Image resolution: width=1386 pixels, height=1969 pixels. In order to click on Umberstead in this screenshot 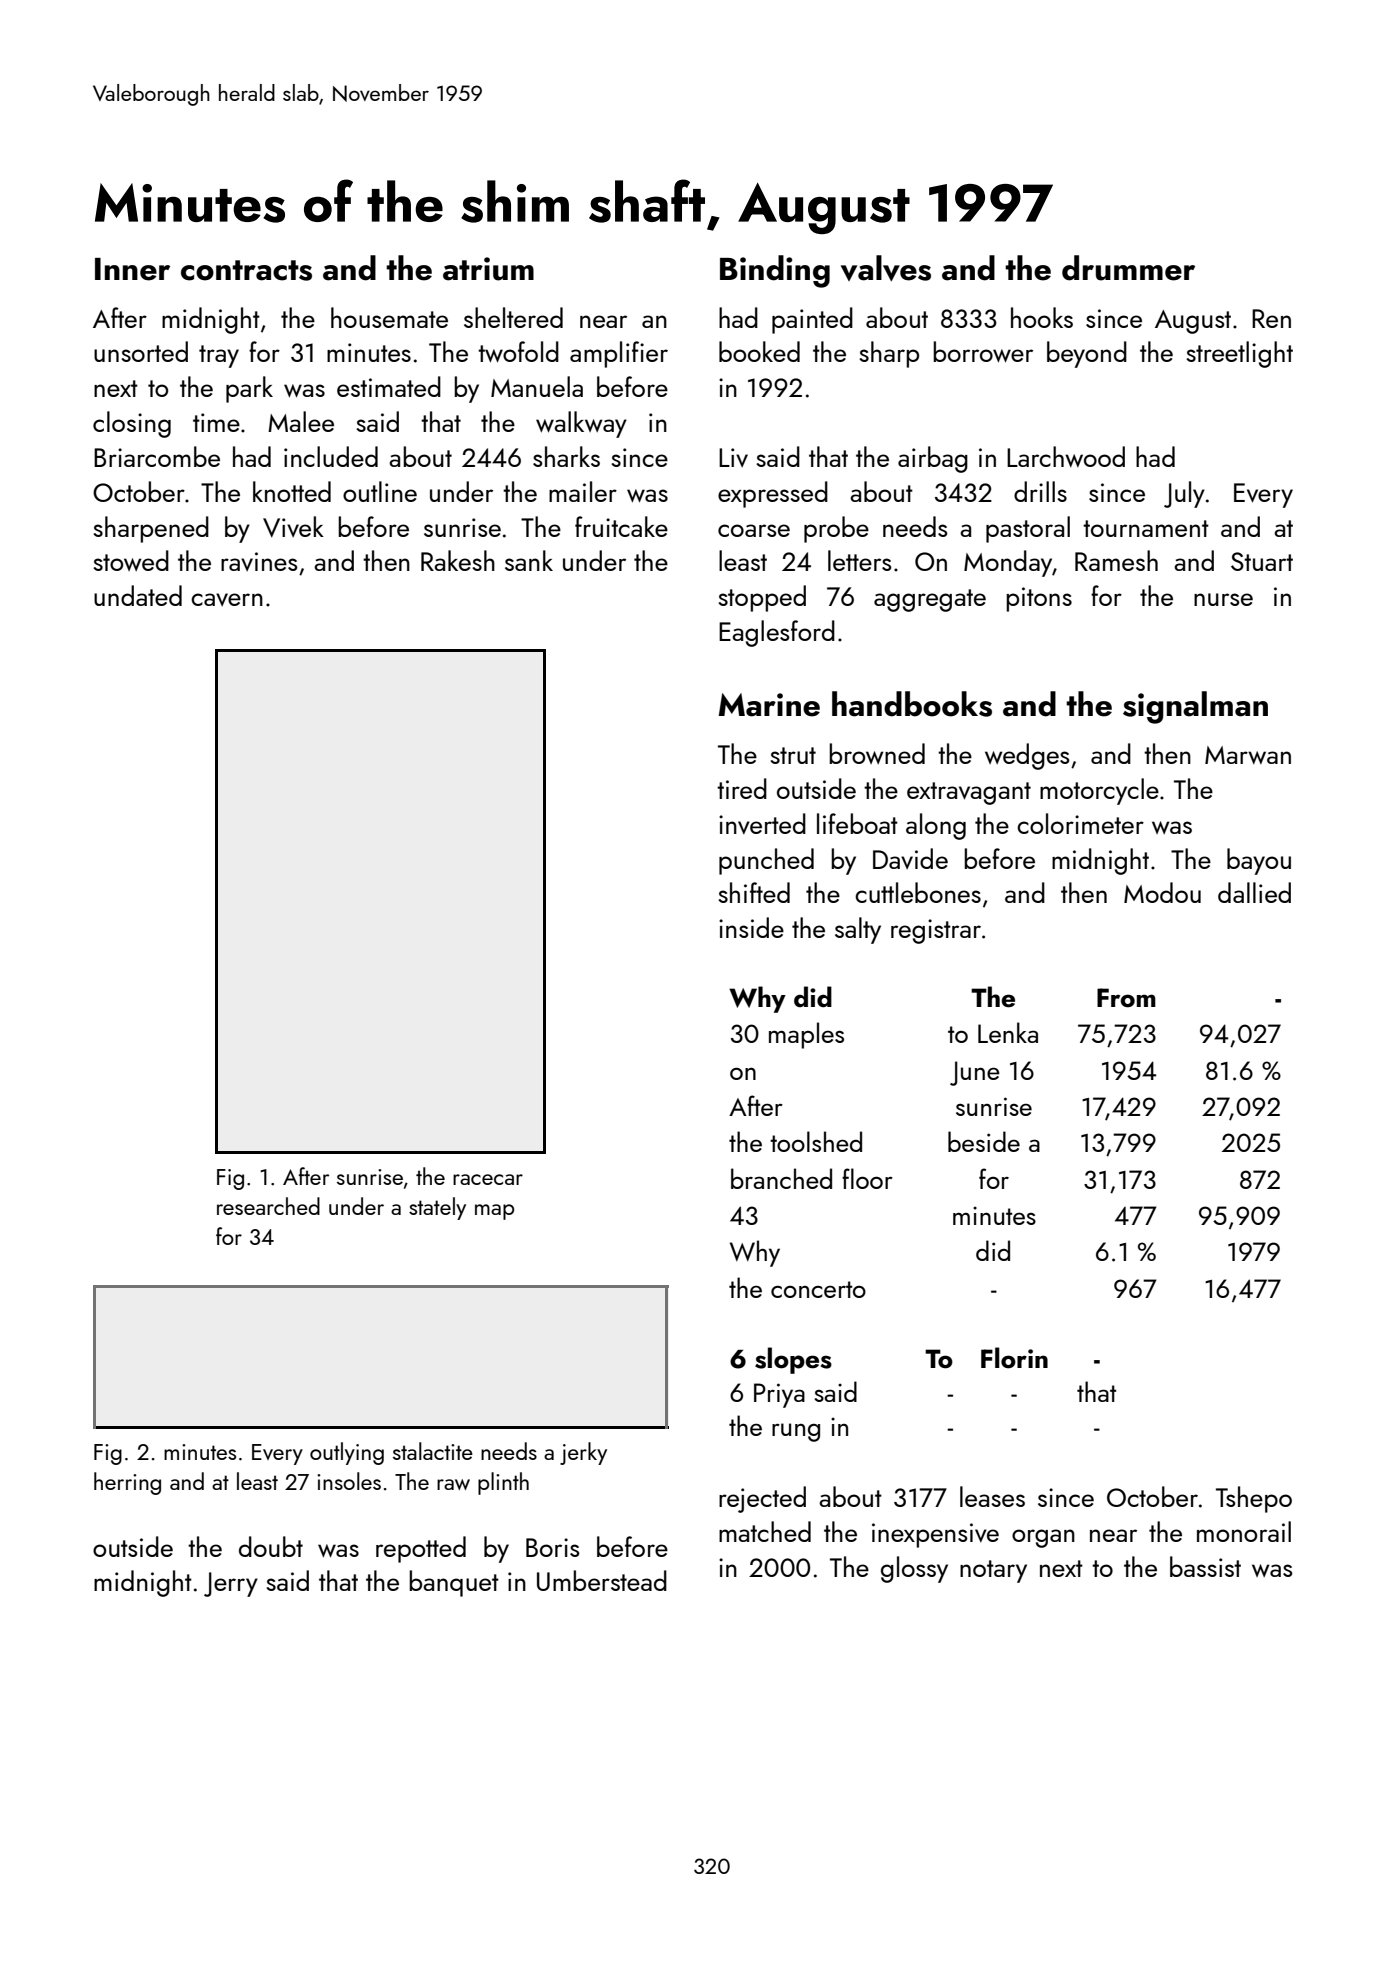, I will do `click(602, 1580)`.
